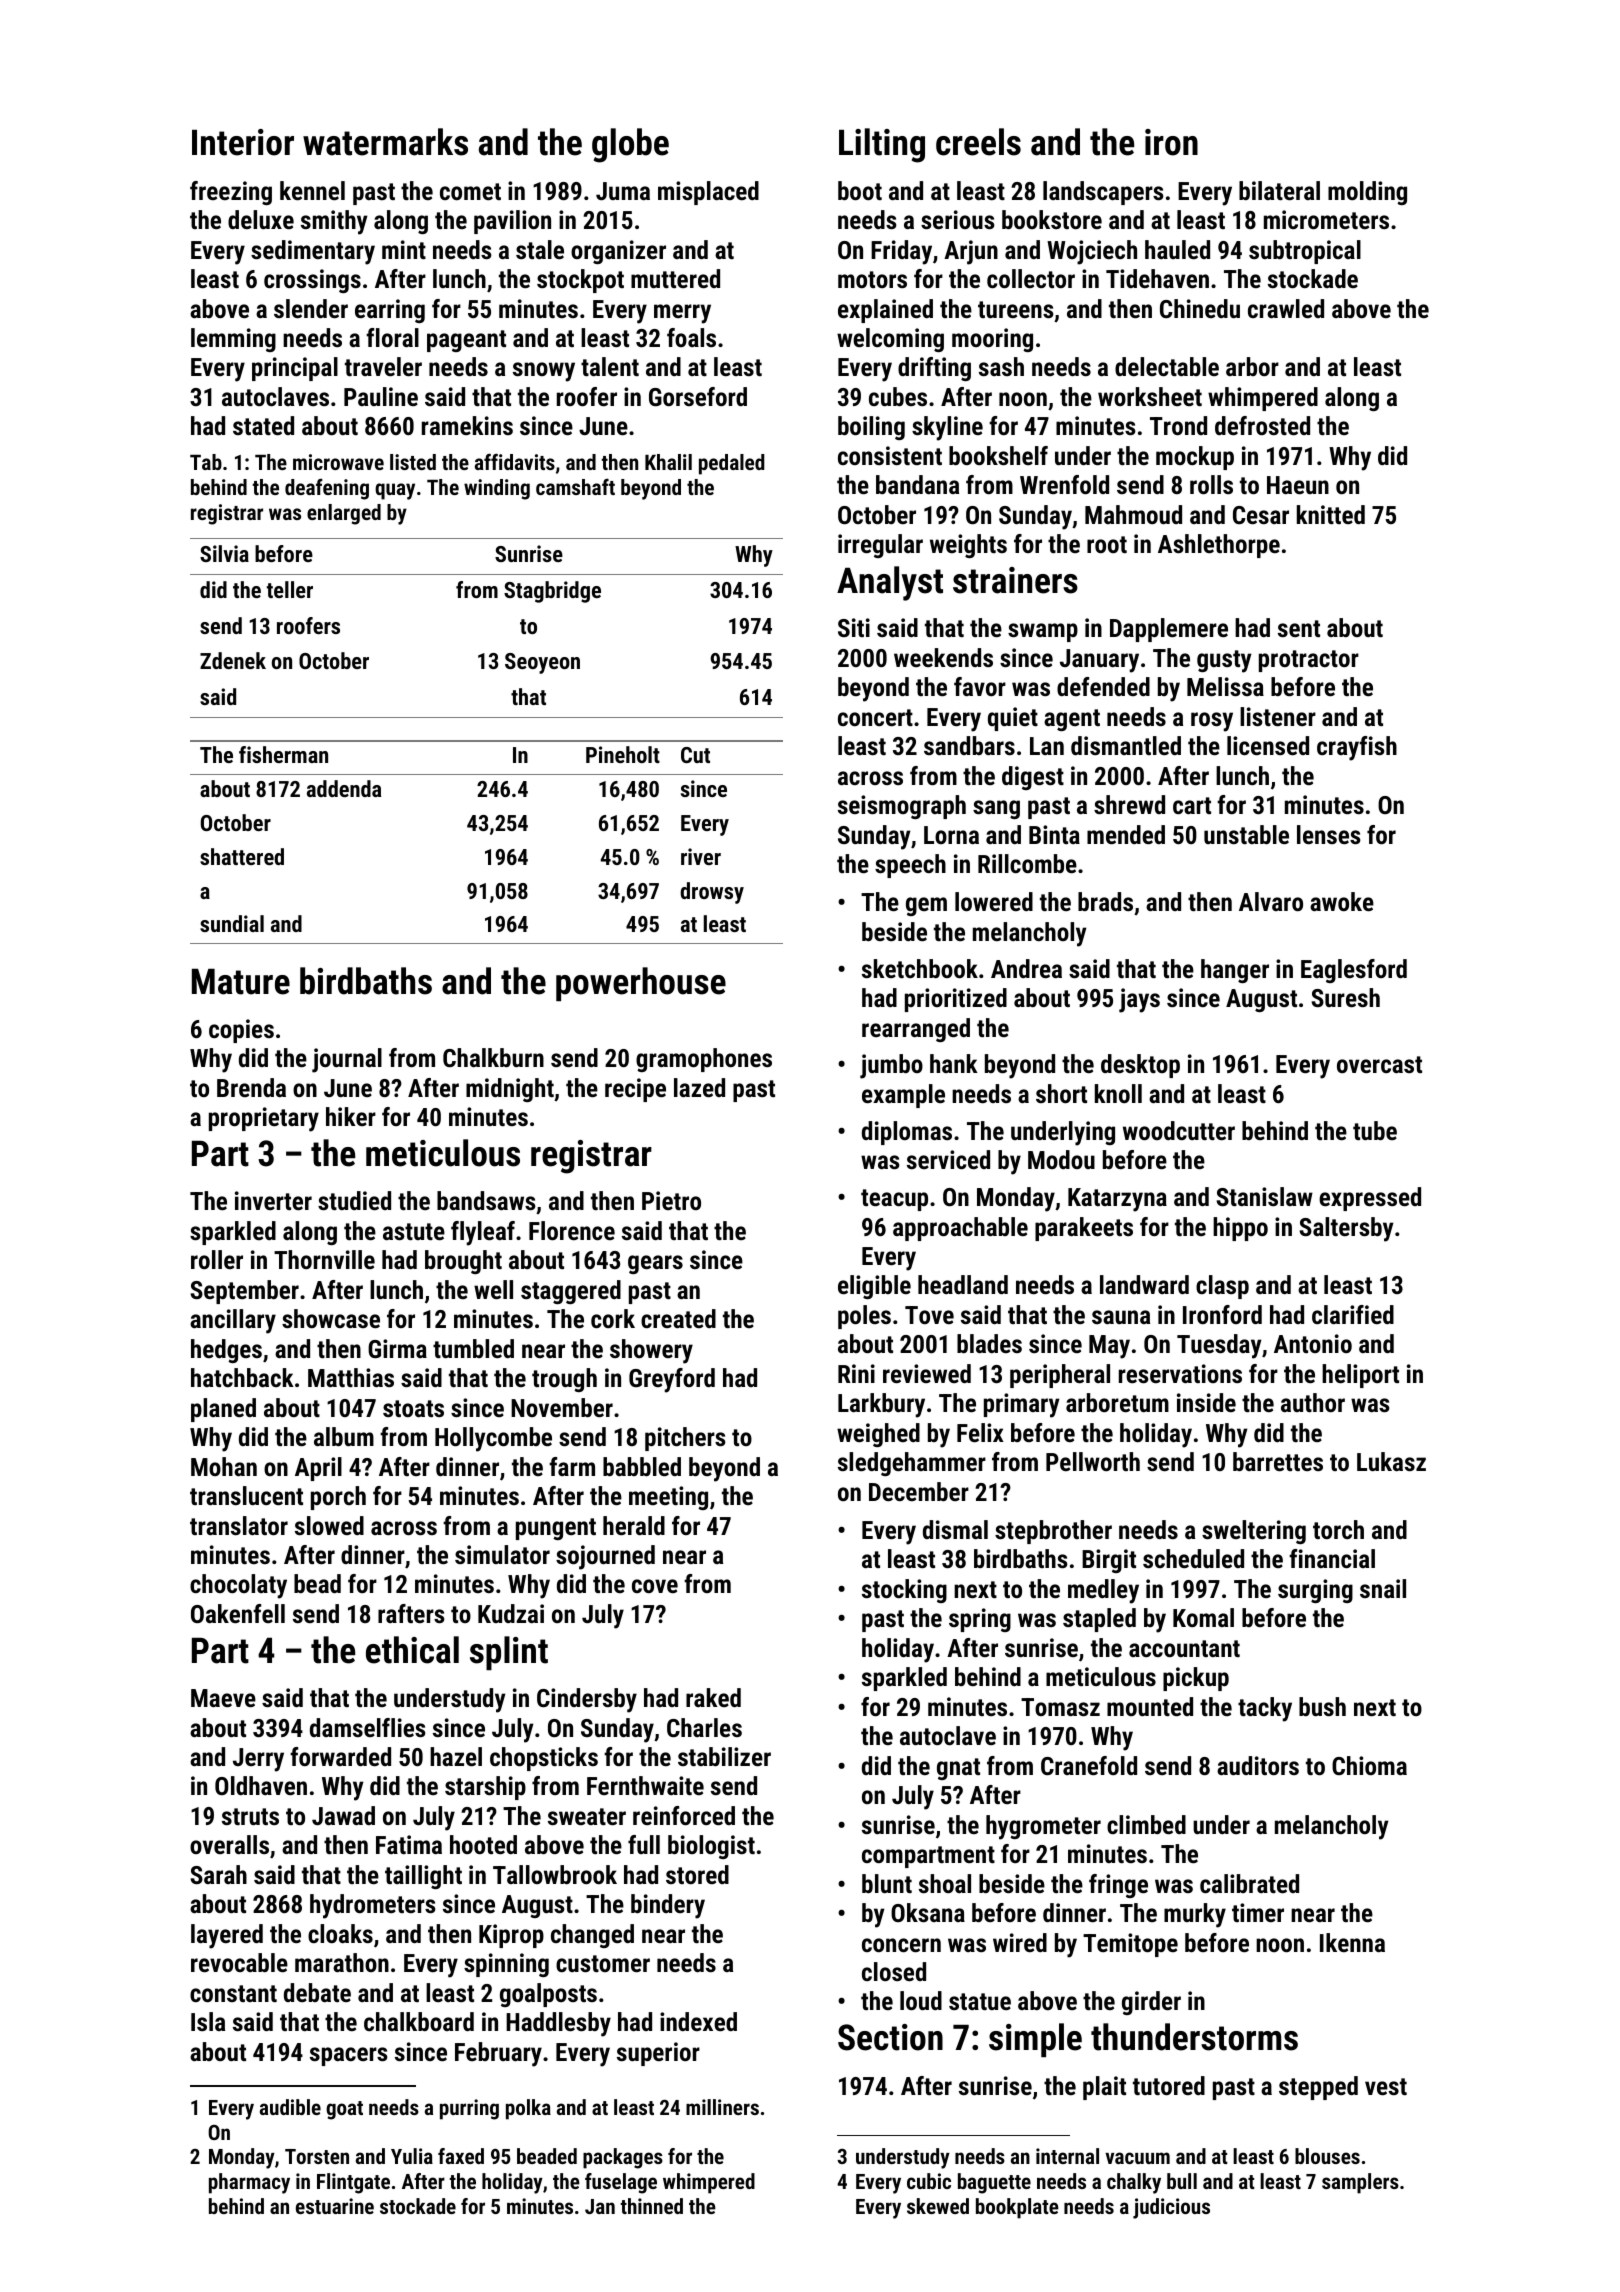 This screenshot has height=2292, width=1620. What do you see at coordinates (712, 893) in the screenshot?
I see `drowsy` at bounding box center [712, 893].
